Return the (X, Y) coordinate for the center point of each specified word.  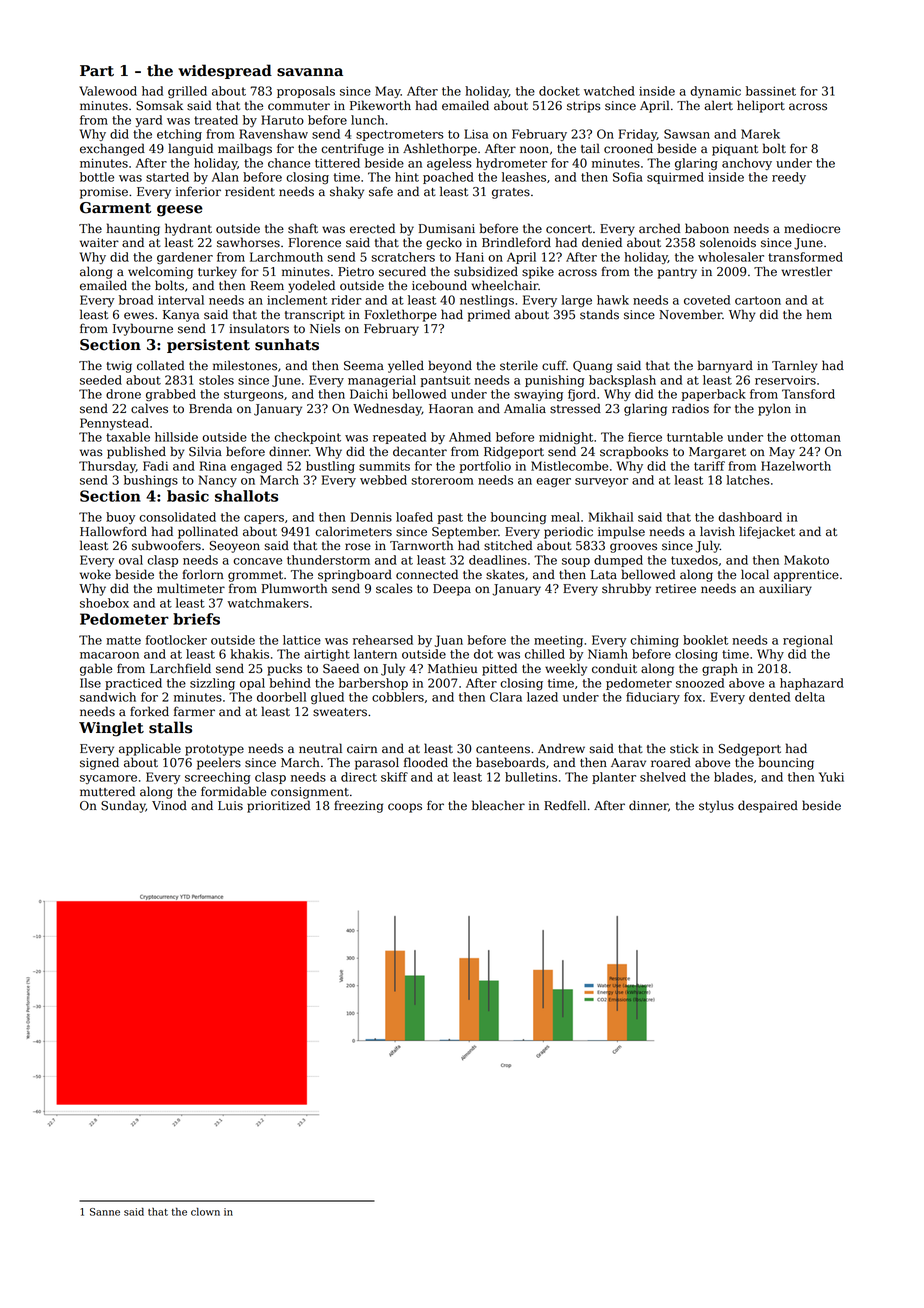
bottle (97, 177)
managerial (382, 381)
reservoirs (785, 380)
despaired (768, 806)
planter (614, 778)
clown (205, 1212)
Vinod (169, 805)
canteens (503, 749)
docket (559, 91)
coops (405, 808)
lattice (302, 640)
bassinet (771, 91)
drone (123, 394)
